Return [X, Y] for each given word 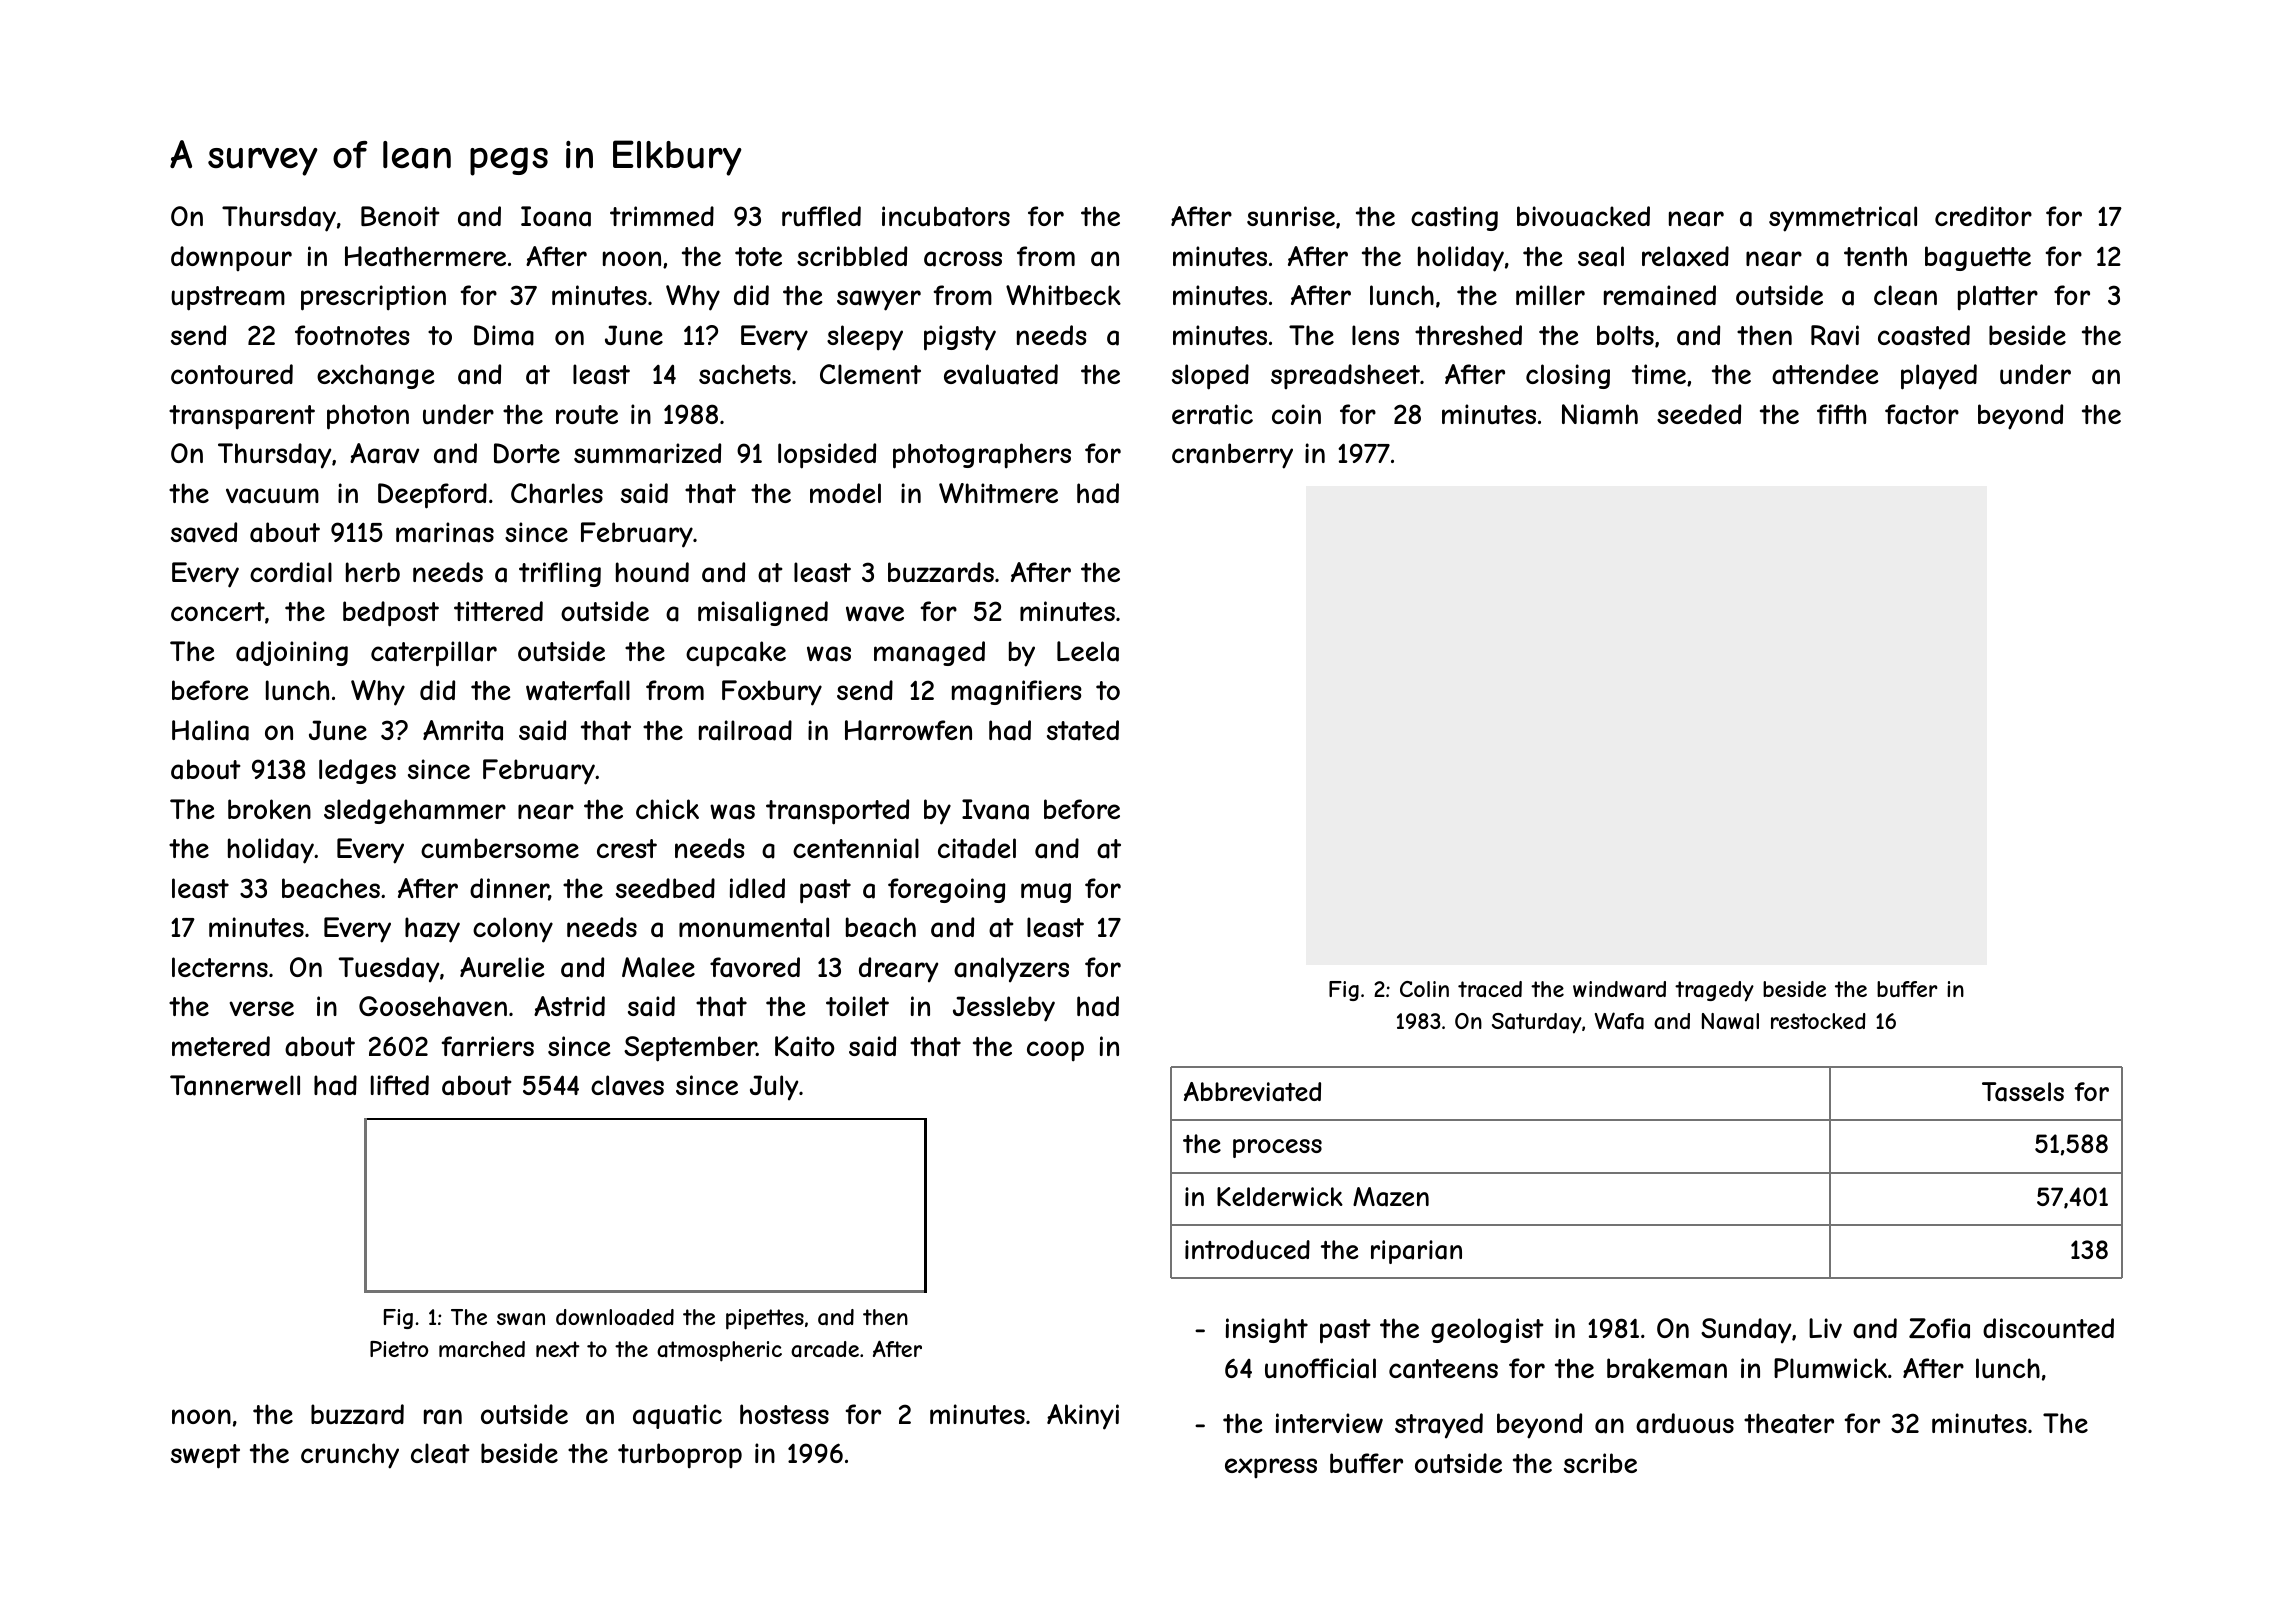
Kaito [804, 1046]
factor [1922, 414]
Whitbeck [1063, 295]
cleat [440, 1453]
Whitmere [998, 493]
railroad [745, 730]
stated [1083, 730]
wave [875, 614]
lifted [400, 1085]
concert [218, 611]
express [1271, 1468]
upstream [228, 298]
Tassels [2023, 1092]
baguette [1978, 258]
